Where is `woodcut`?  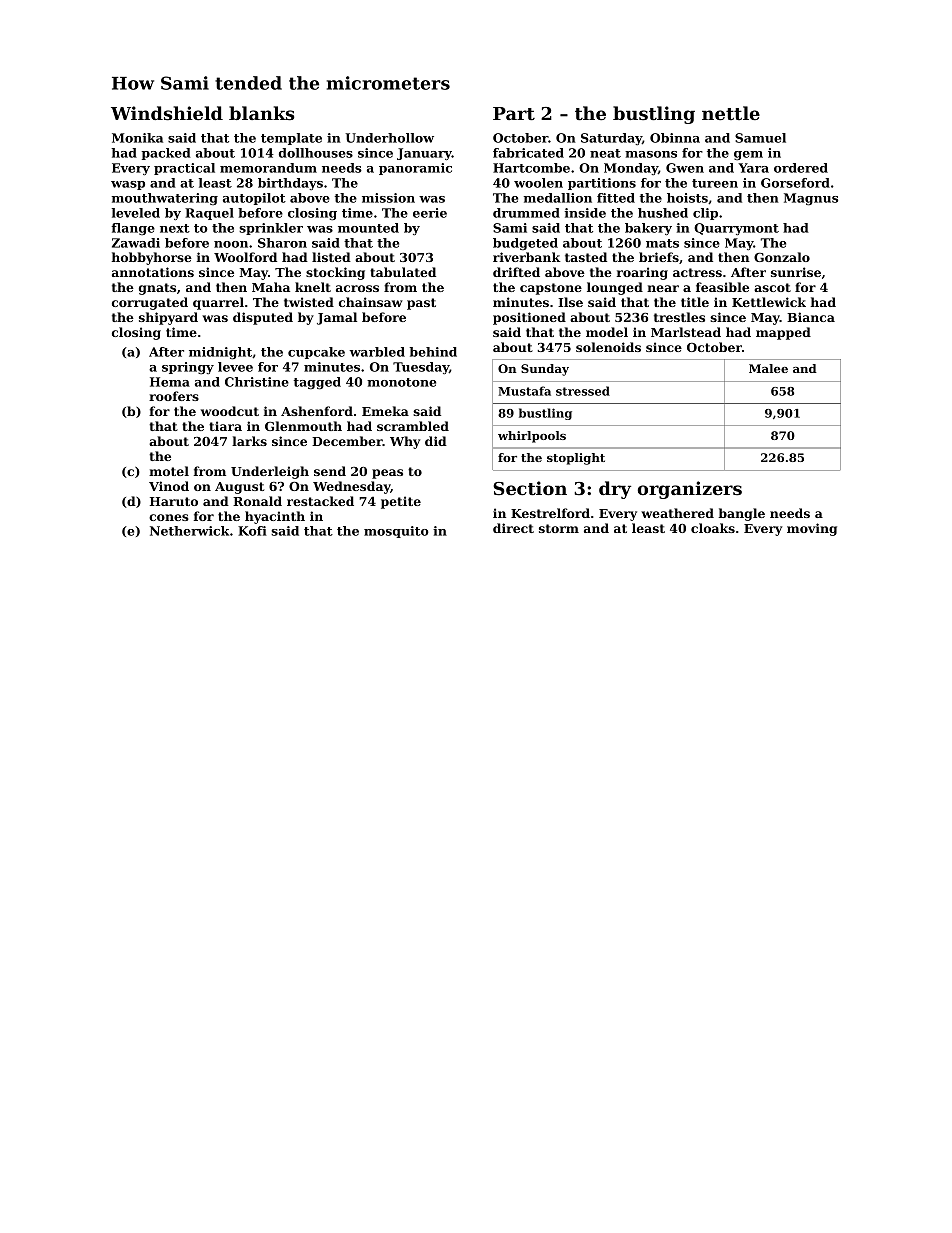
woodcut is located at coordinates (230, 411).
